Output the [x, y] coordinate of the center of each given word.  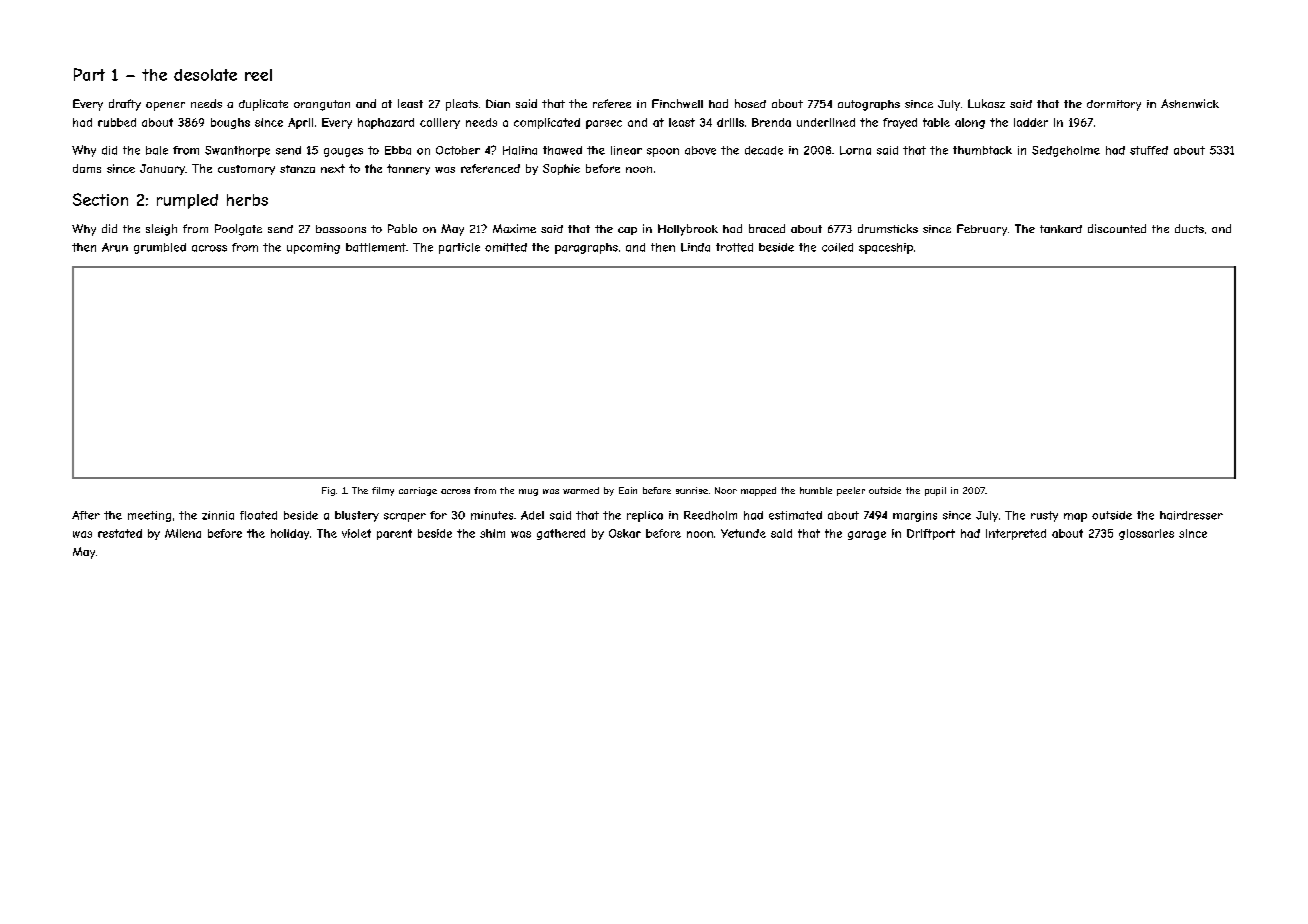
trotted [734, 247]
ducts [1189, 228]
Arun [115, 247]
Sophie [561, 169]
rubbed [117, 122]
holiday [290, 534]
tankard [1061, 229]
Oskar [625, 533]
